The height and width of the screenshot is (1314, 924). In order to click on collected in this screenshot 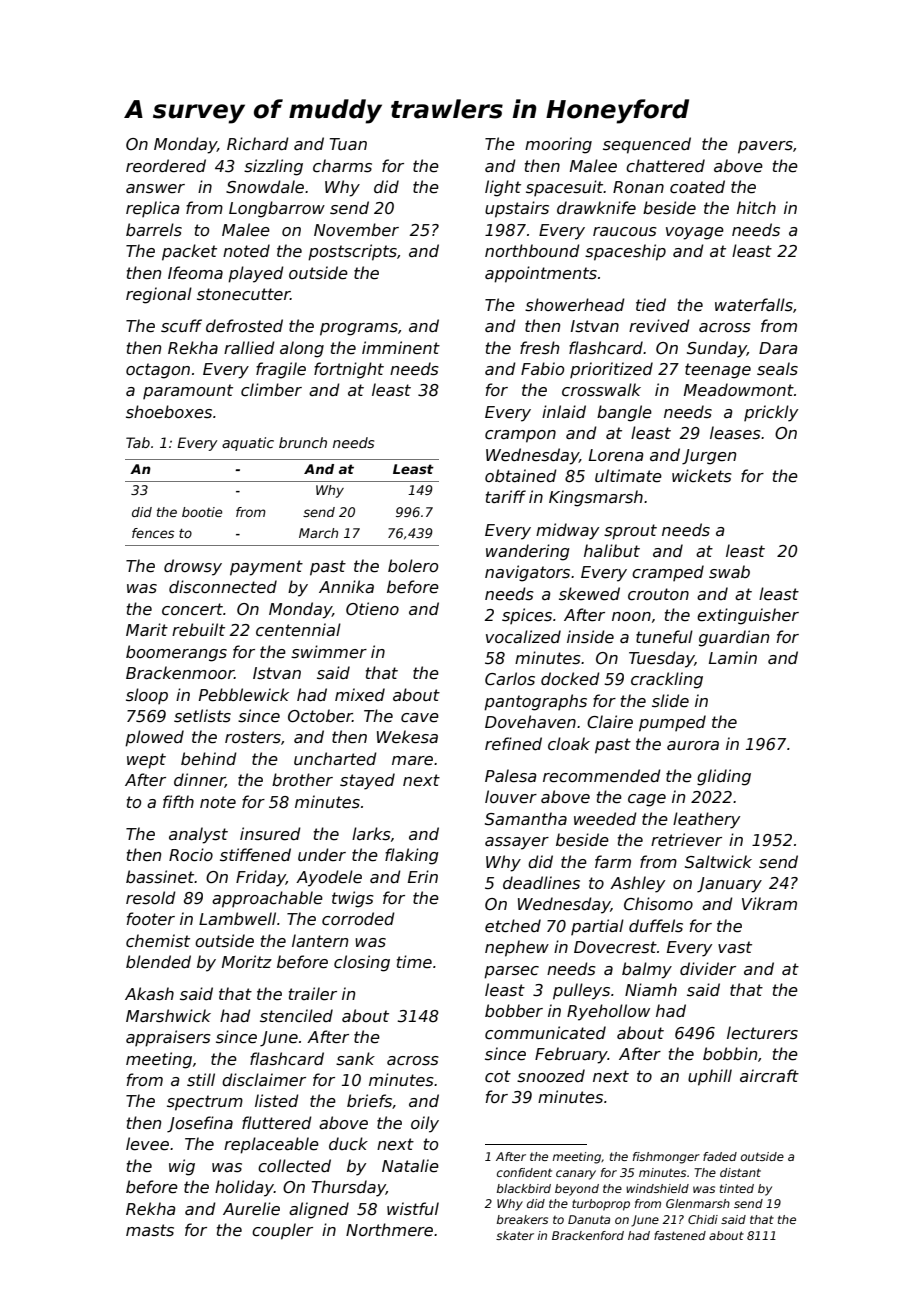, I will do `click(294, 1166)`.
